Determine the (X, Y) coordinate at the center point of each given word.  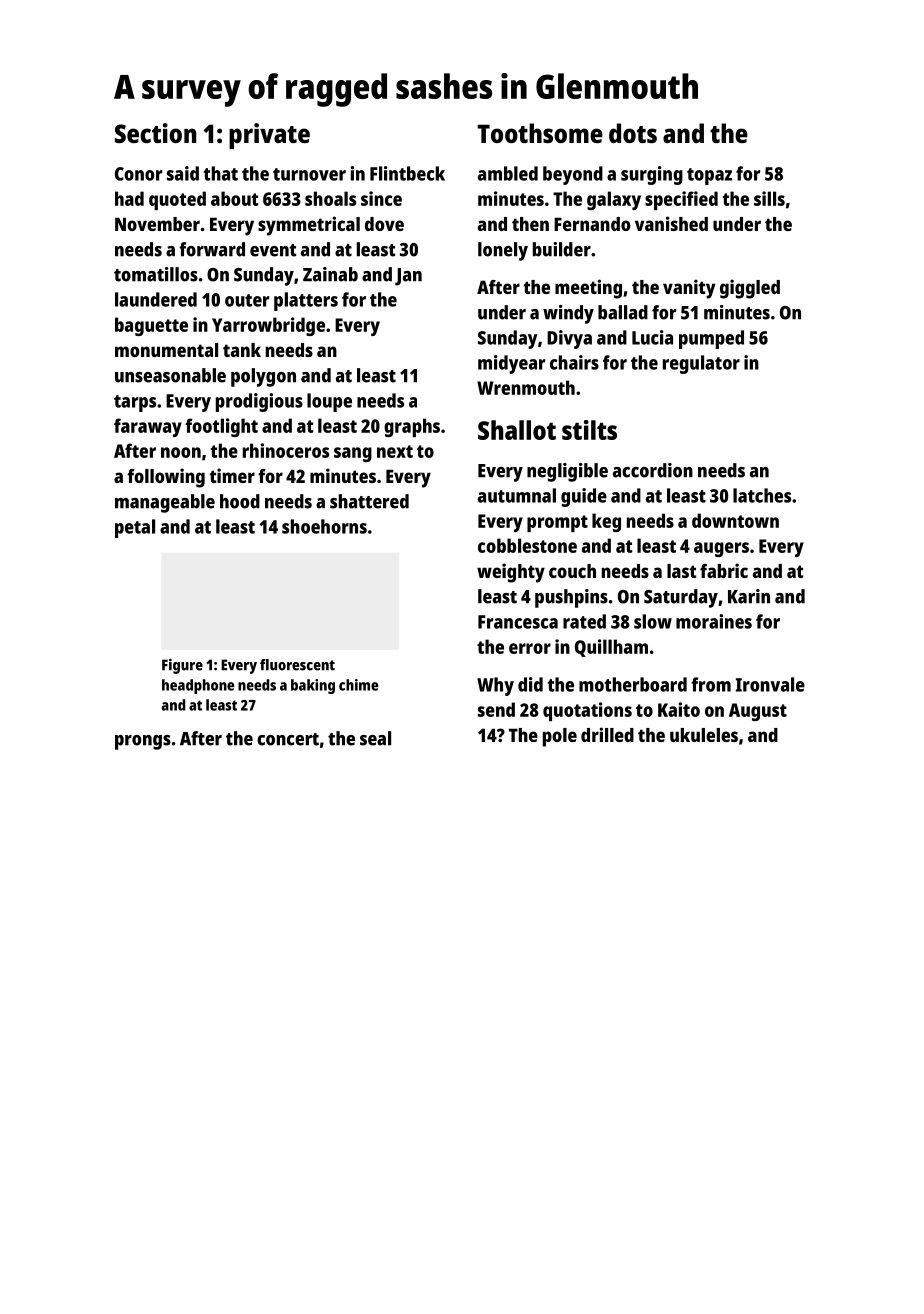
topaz (709, 176)
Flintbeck (407, 173)
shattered (369, 501)
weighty (511, 573)
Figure (182, 666)
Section (155, 133)
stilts (589, 430)
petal (135, 528)
